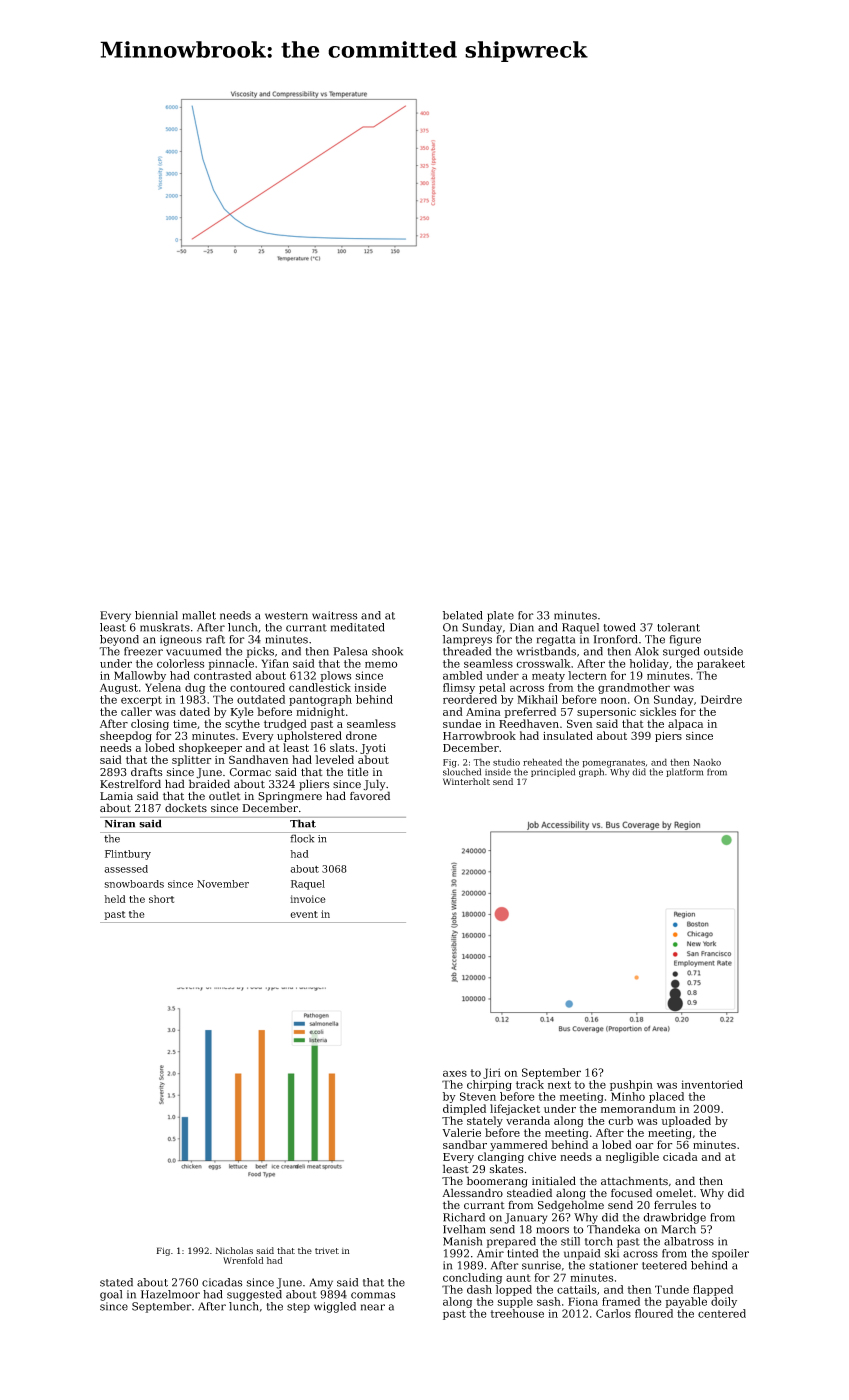  I want to click on slouched, so click(462, 772).
